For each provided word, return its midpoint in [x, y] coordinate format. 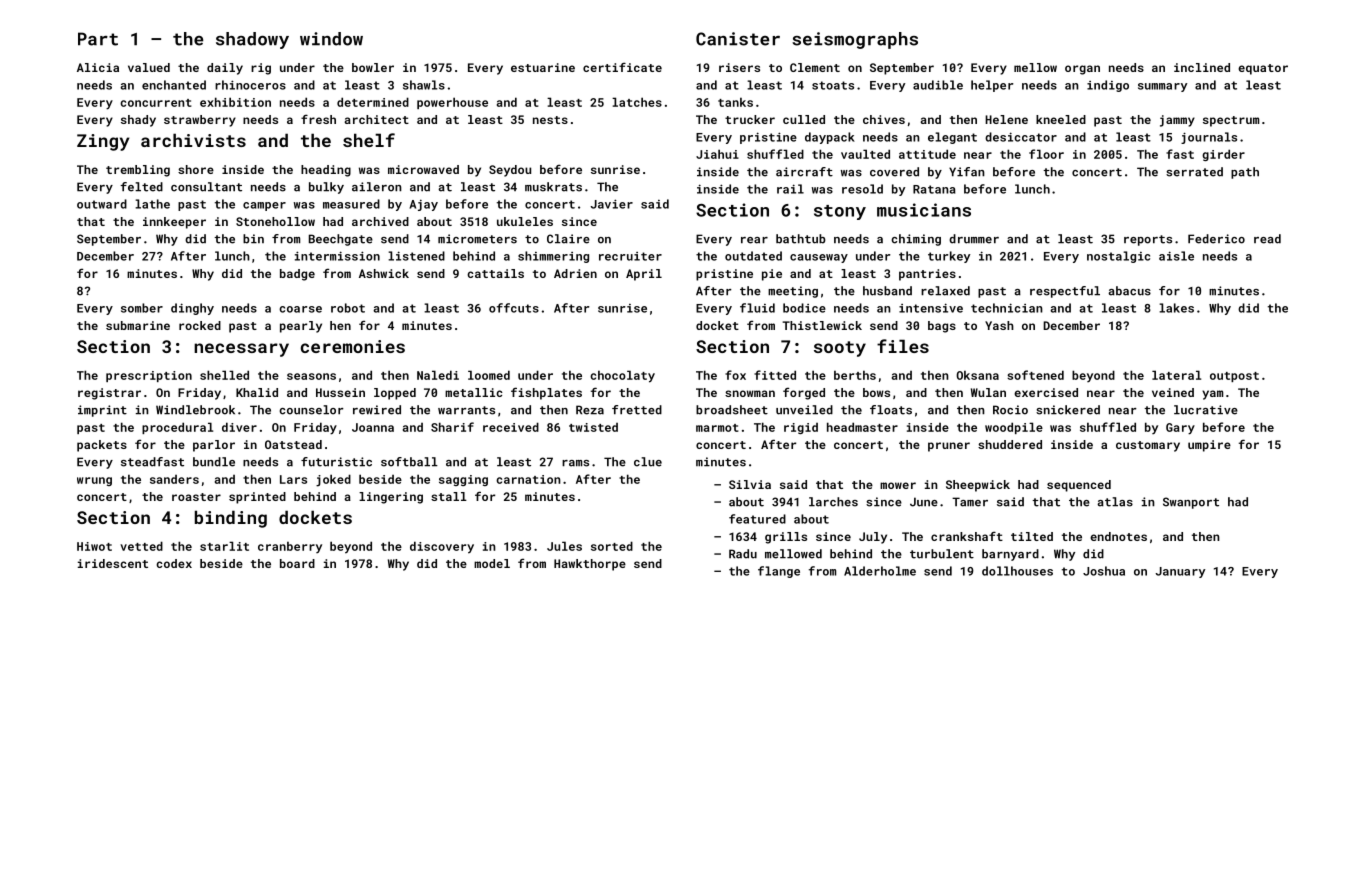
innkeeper [174, 223]
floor [1046, 154]
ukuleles [525, 221]
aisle [1176, 256]
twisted [593, 427]
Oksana [977, 375]
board [297, 563]
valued [149, 67]
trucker [750, 119]
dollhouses [1017, 571]
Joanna [373, 427]
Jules [564, 546]
